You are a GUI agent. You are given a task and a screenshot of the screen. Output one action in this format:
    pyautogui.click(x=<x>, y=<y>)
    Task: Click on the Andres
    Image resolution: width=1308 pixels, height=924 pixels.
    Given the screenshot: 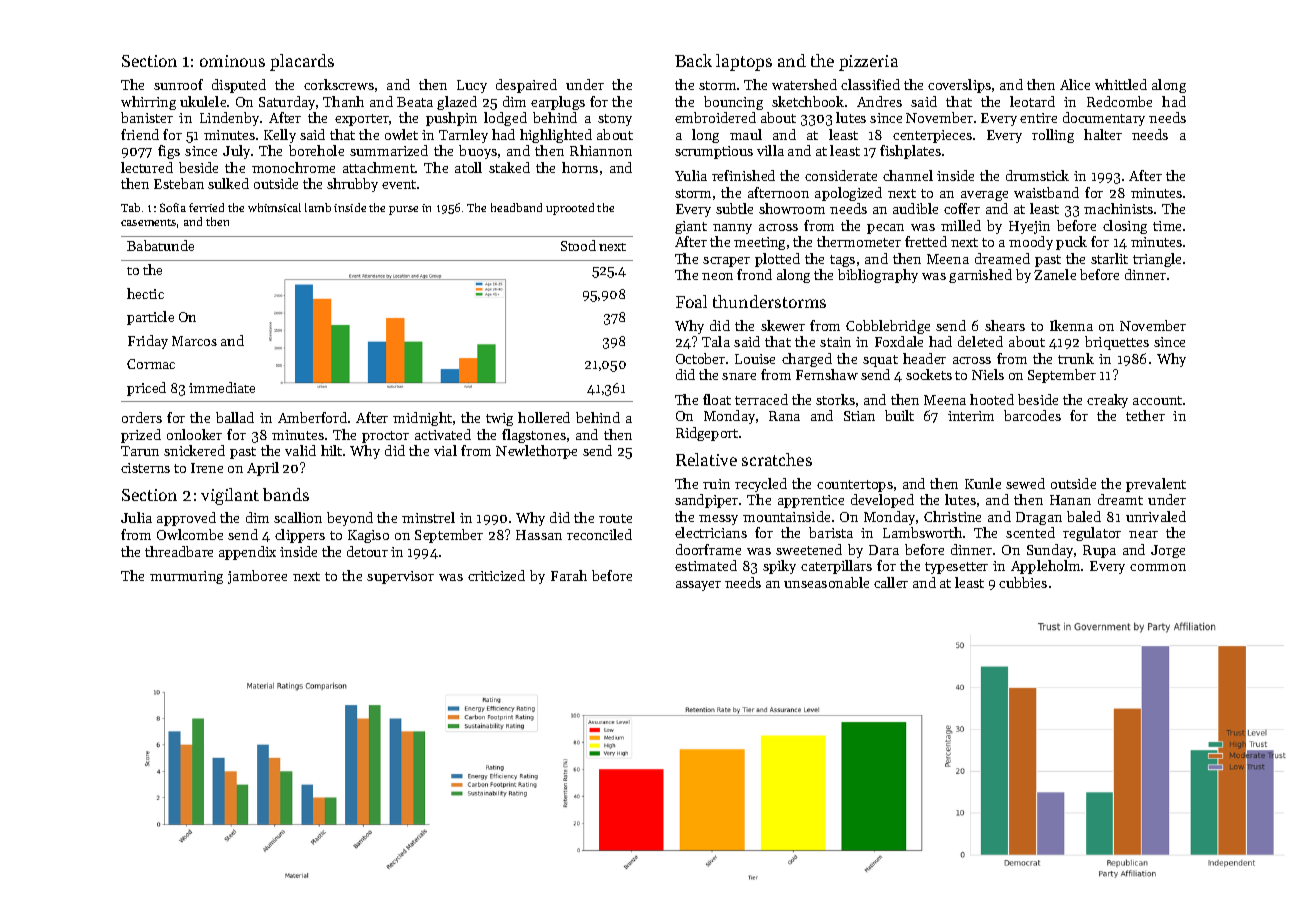 What is the action you would take?
    pyautogui.click(x=879, y=101)
